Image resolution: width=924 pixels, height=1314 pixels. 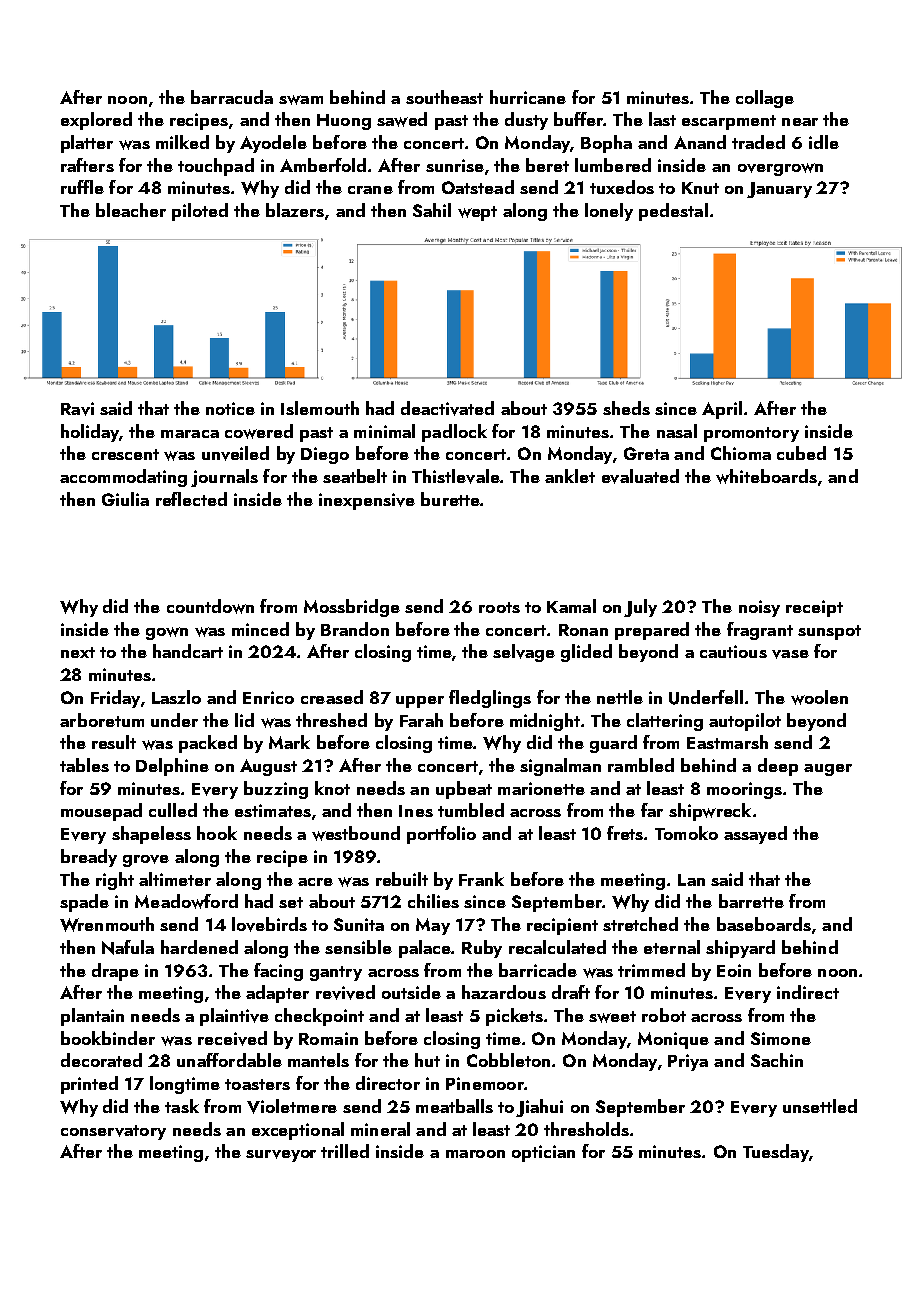 I want to click on Giulia, so click(x=125, y=499).
